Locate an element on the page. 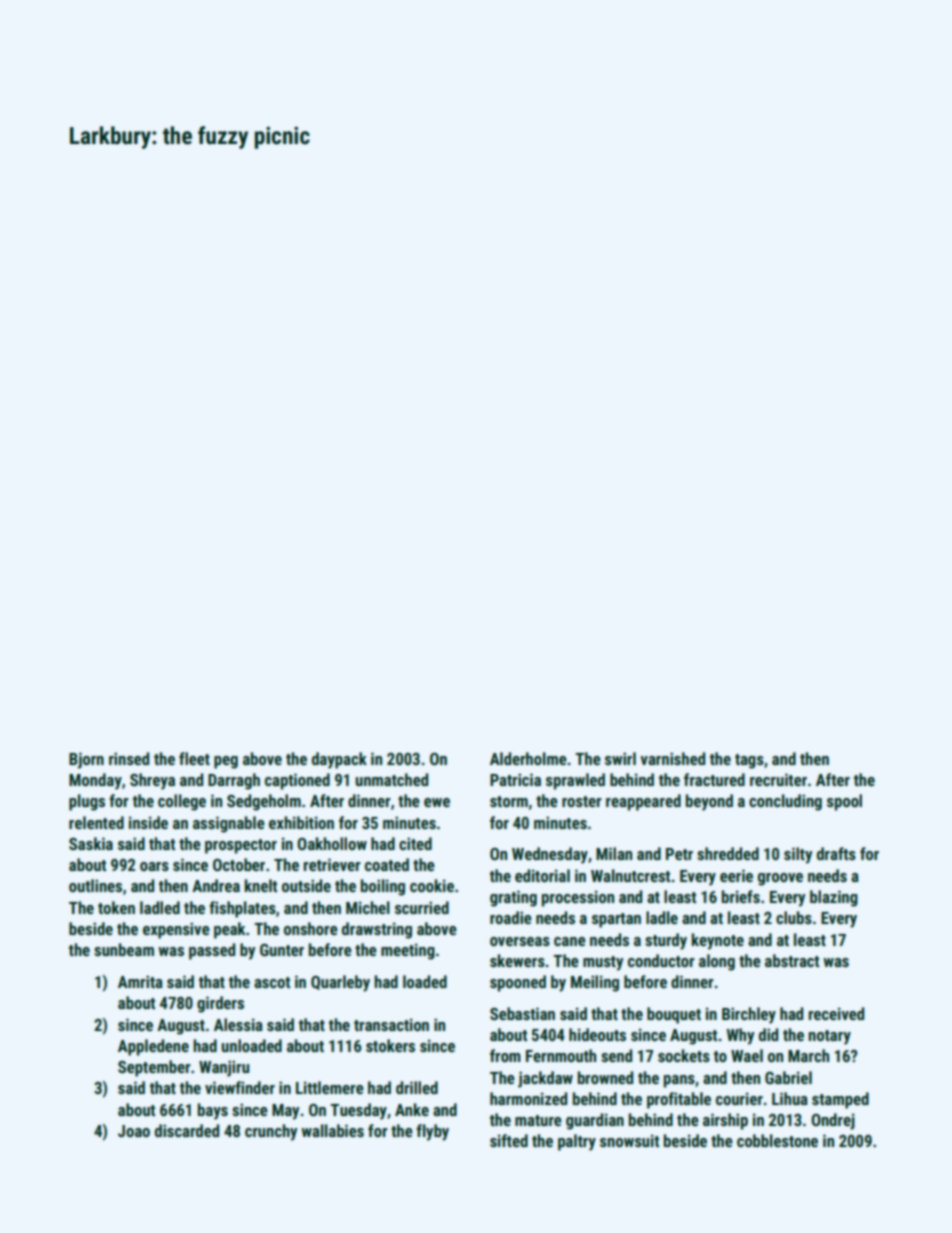 This page has width=952, height=1233. Appledene is located at coordinates (153, 1047).
